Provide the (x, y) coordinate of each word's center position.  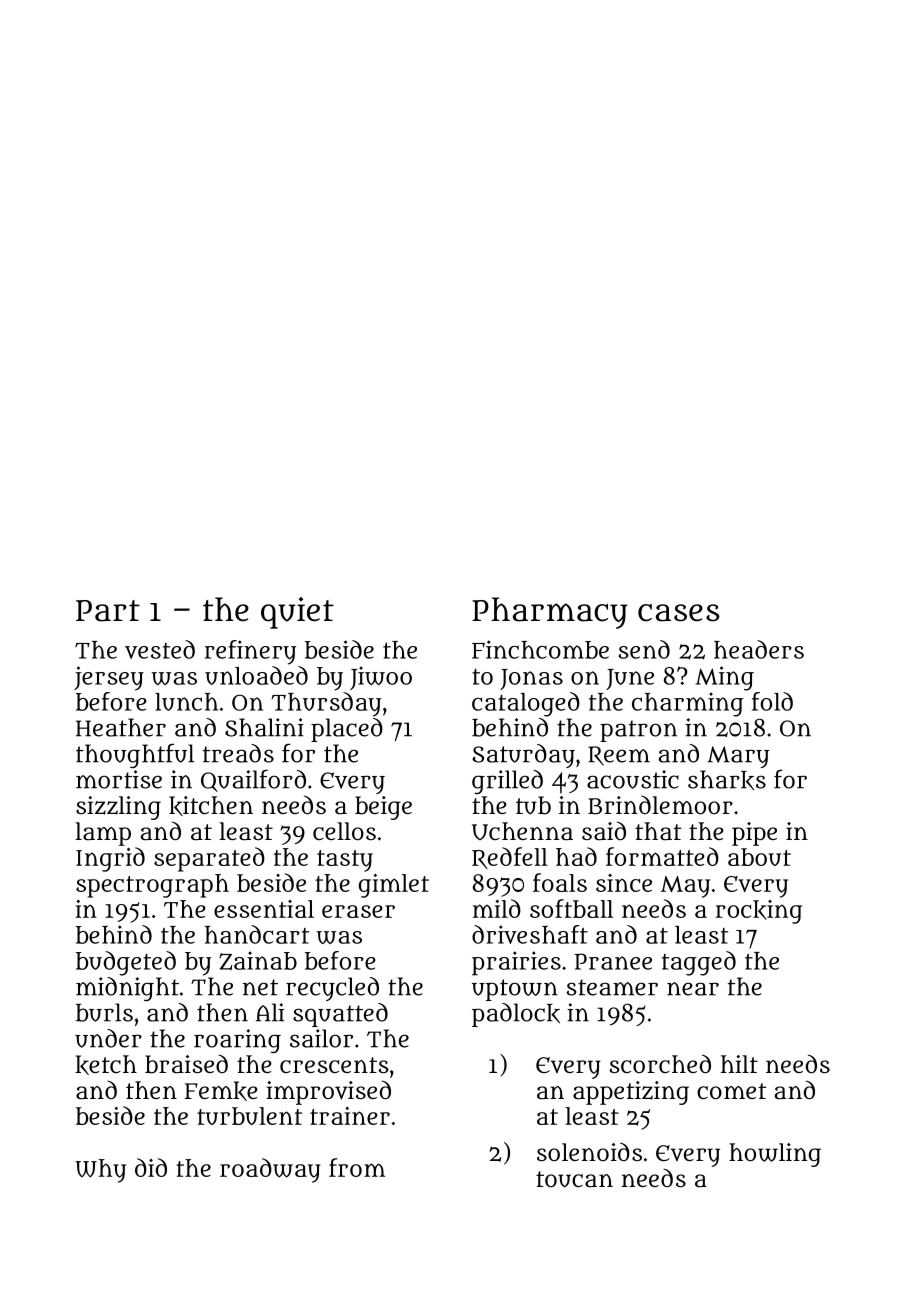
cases (679, 613)
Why (100, 1171)
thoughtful (135, 755)
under (108, 1038)
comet (731, 1091)
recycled (332, 989)
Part (108, 611)
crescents (334, 1065)
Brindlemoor (660, 805)
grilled (507, 782)
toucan (574, 1179)
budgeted (126, 963)
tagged (699, 963)
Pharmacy (550, 613)
